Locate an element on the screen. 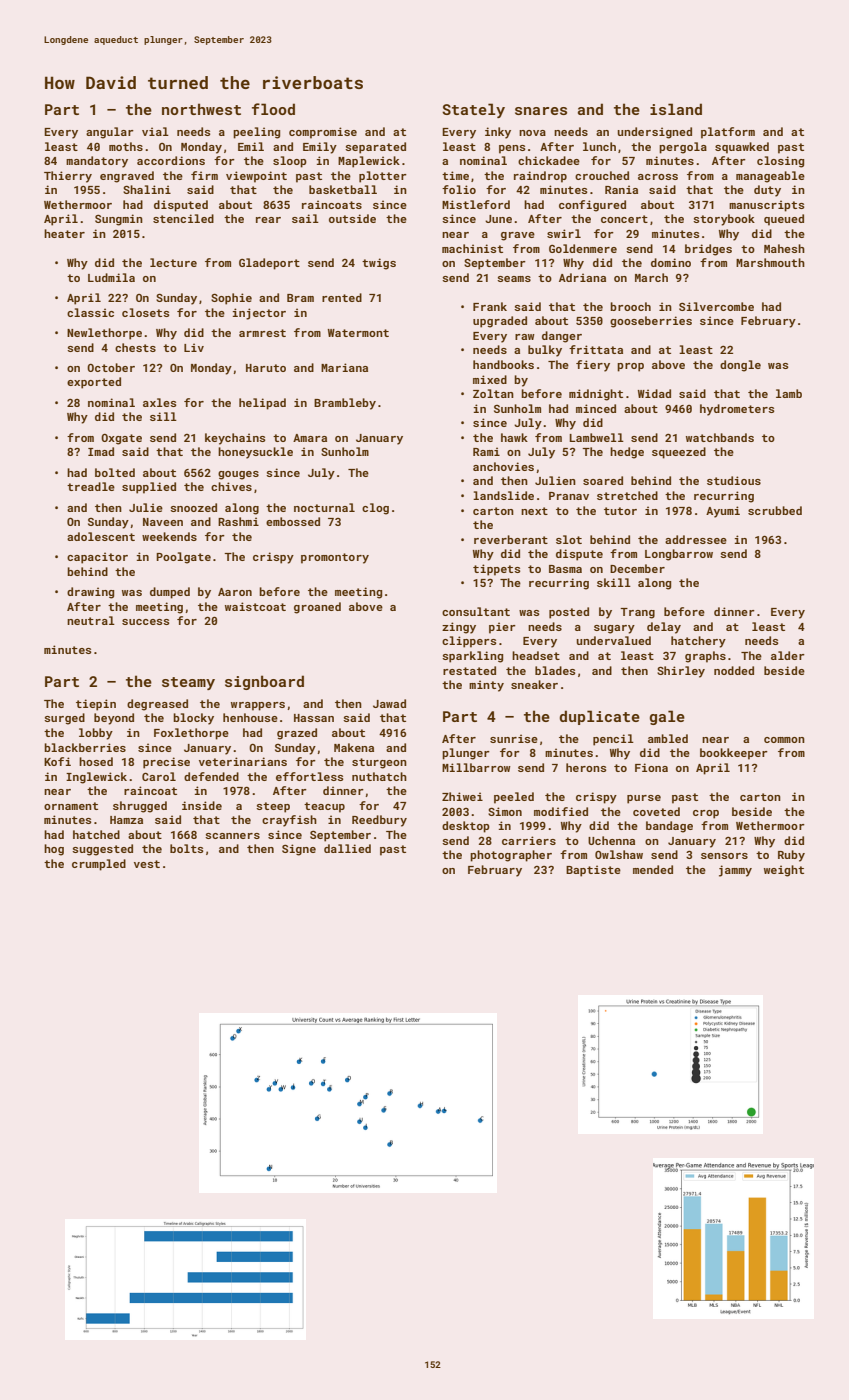 This screenshot has width=849, height=1400. Marshmouth is located at coordinates (770, 262).
